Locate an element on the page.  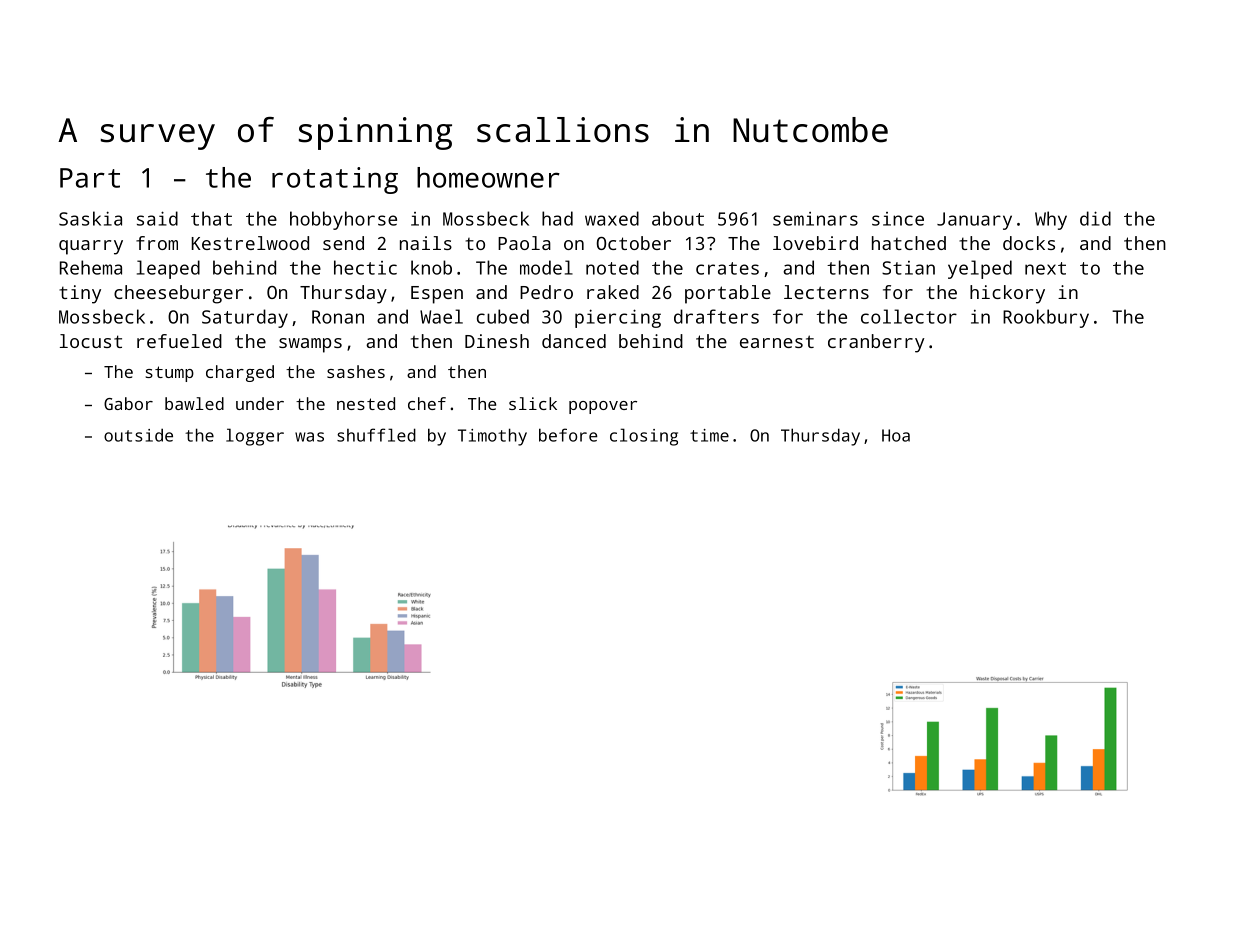
rotating is located at coordinates (335, 180).
